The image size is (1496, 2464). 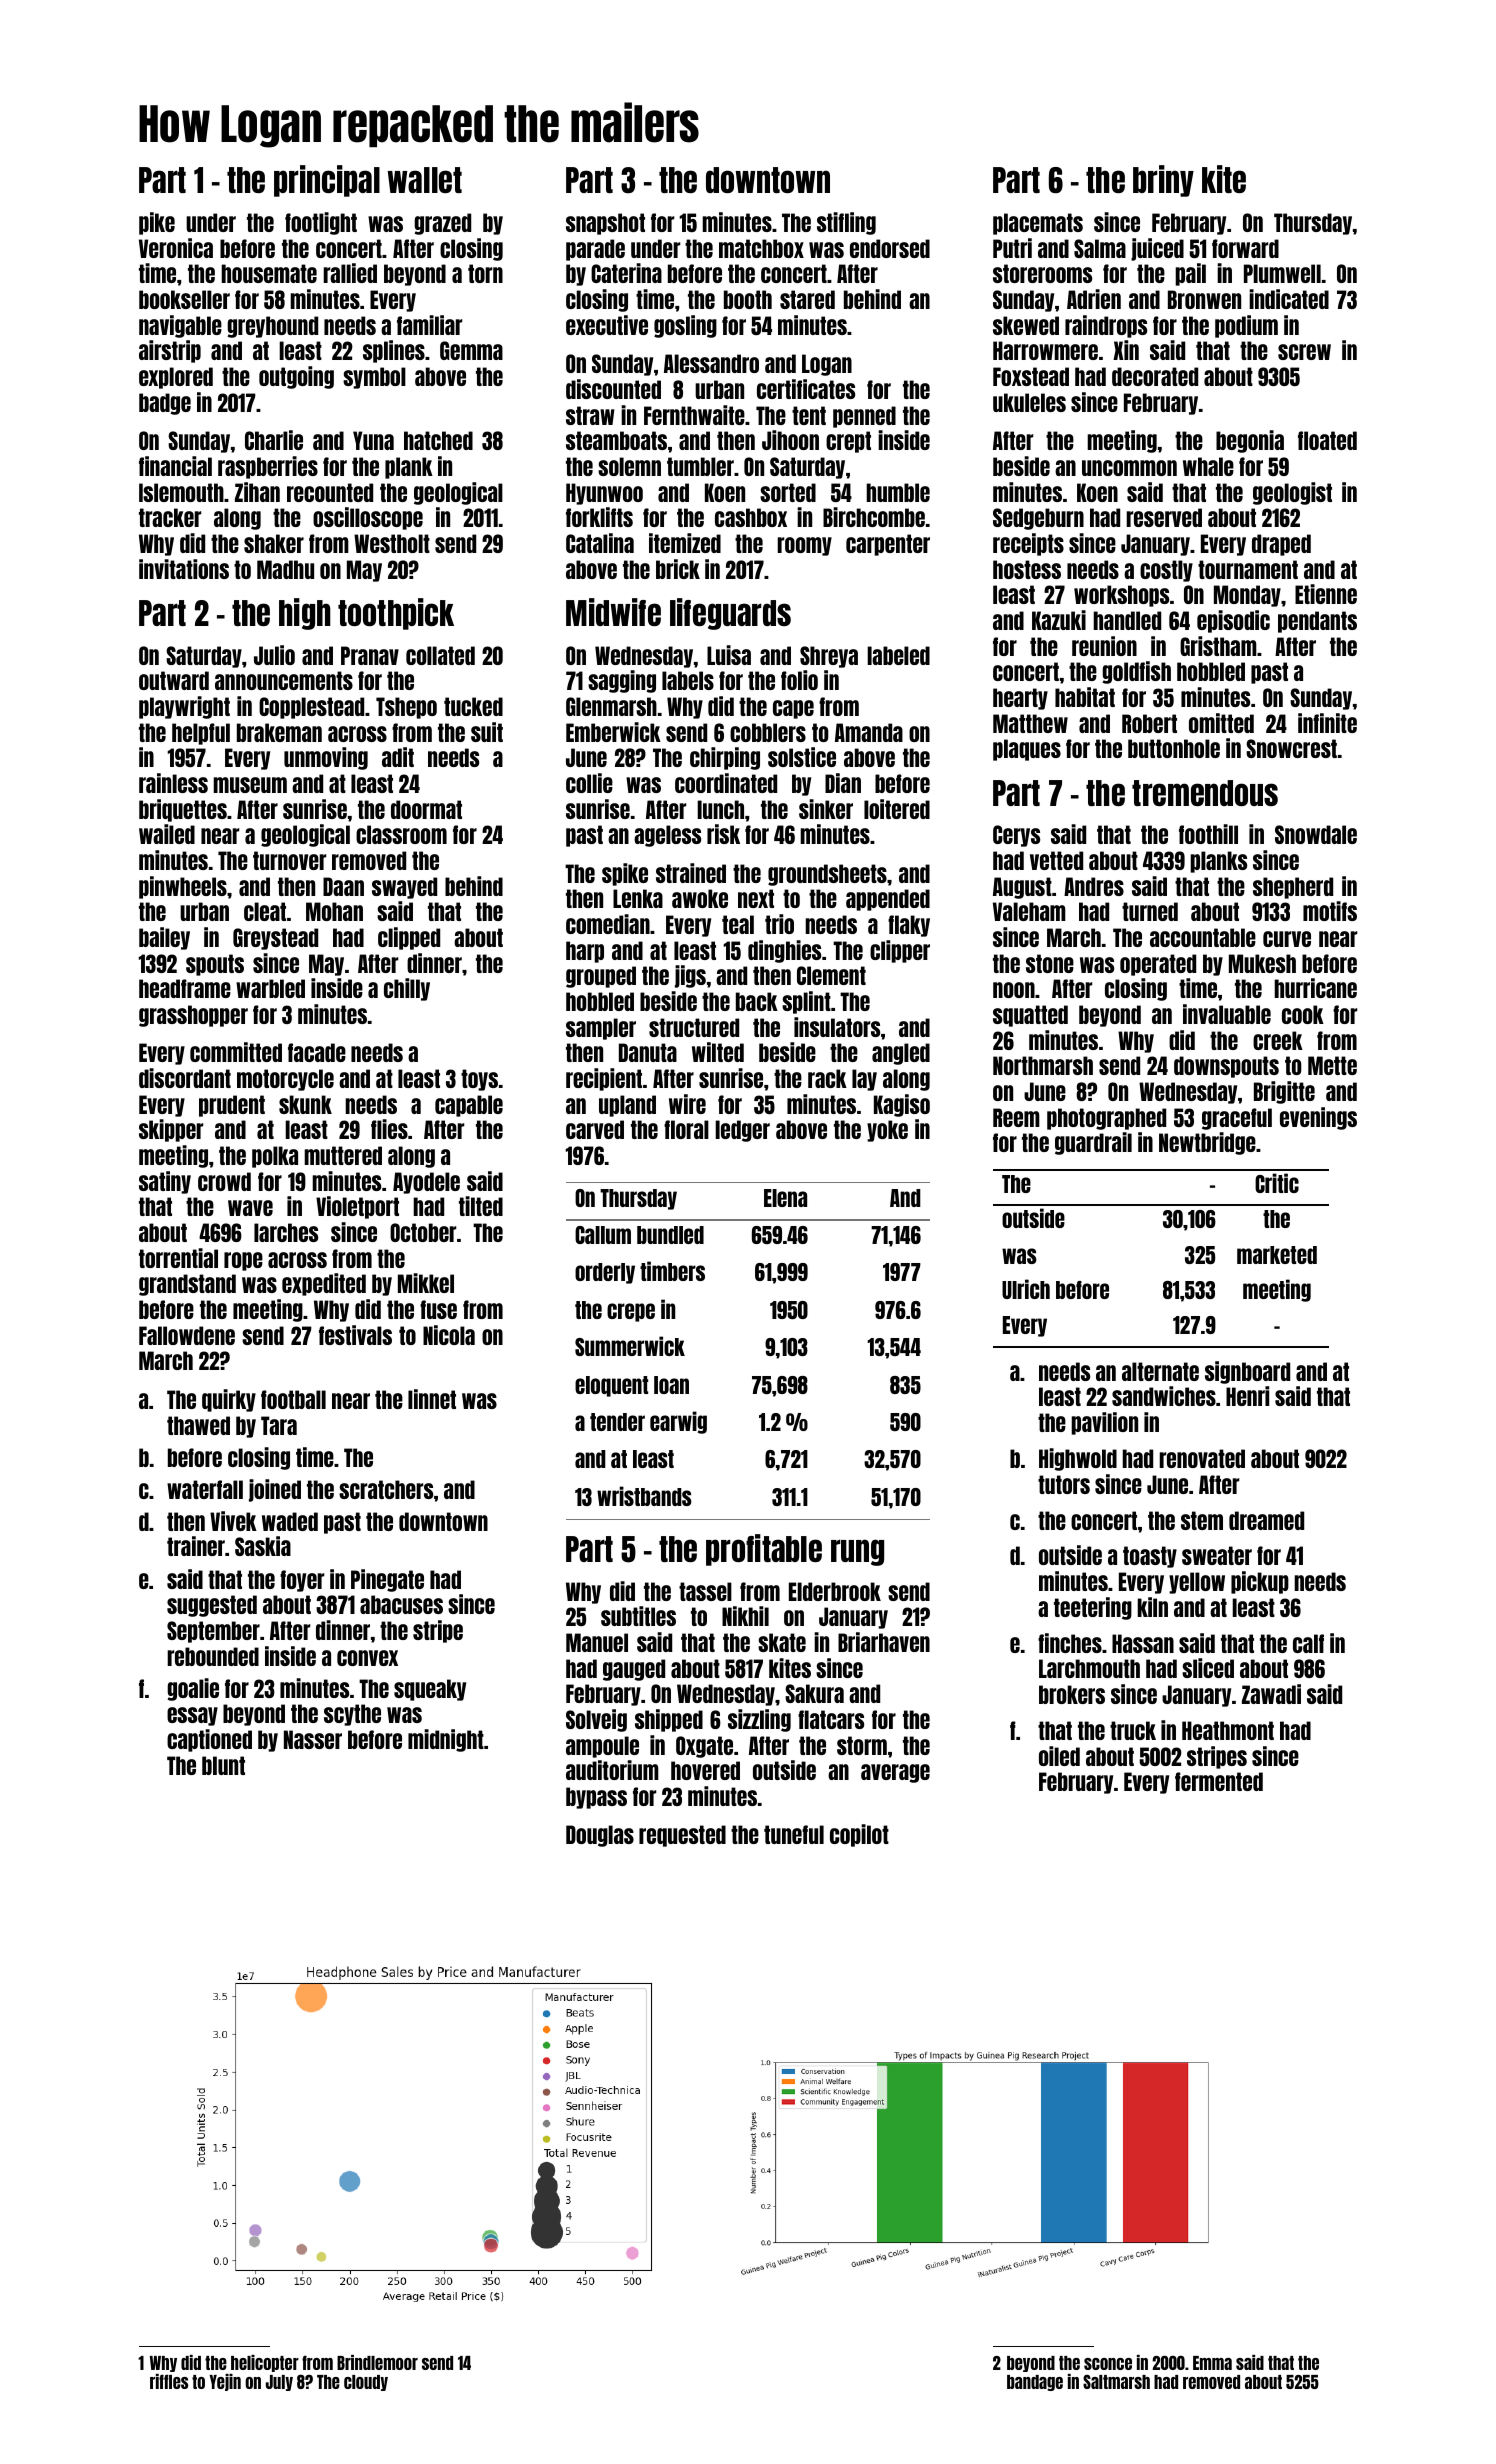 I want to click on motifs, so click(x=1330, y=911).
